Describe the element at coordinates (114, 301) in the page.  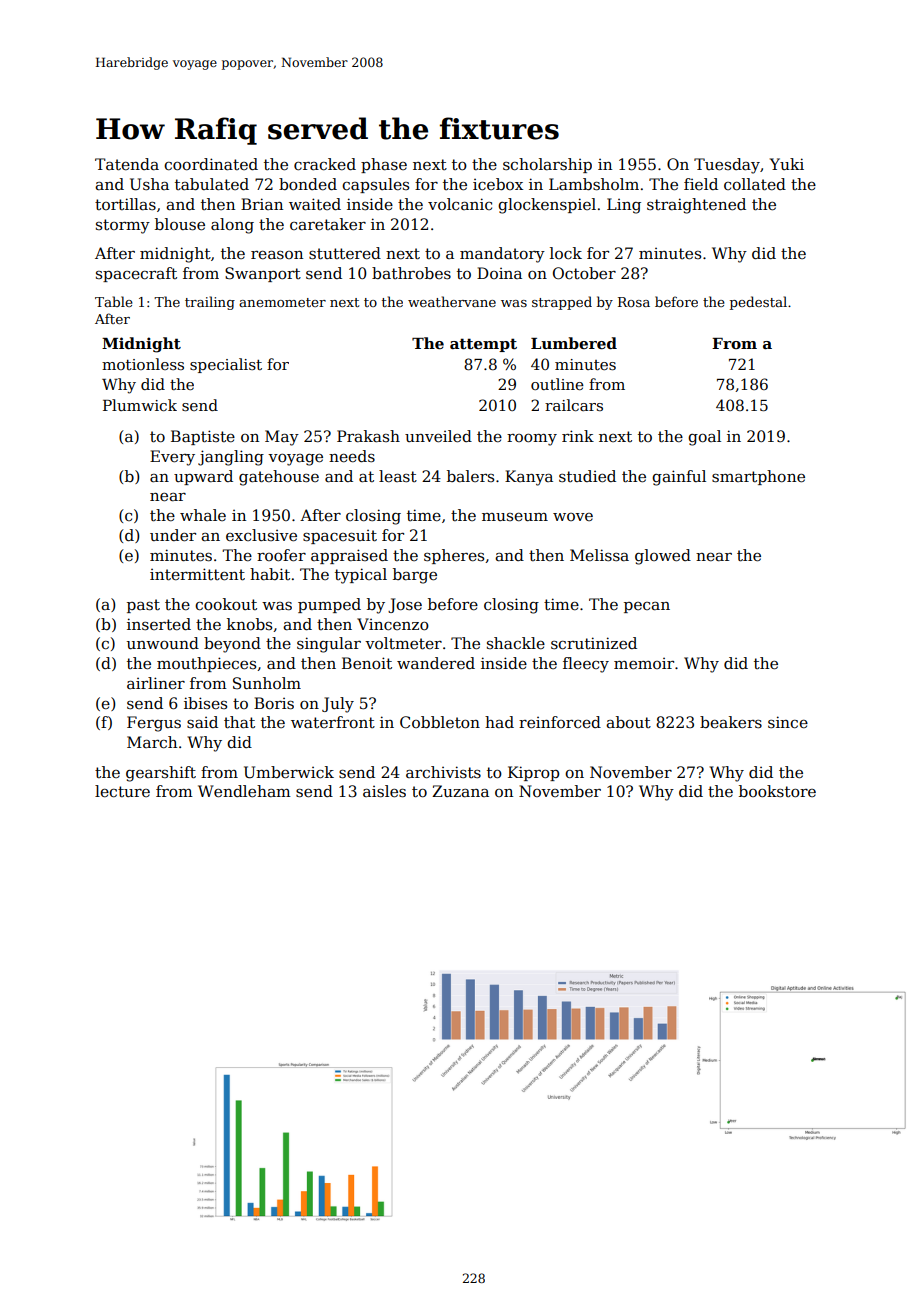
I see `Table` at that location.
